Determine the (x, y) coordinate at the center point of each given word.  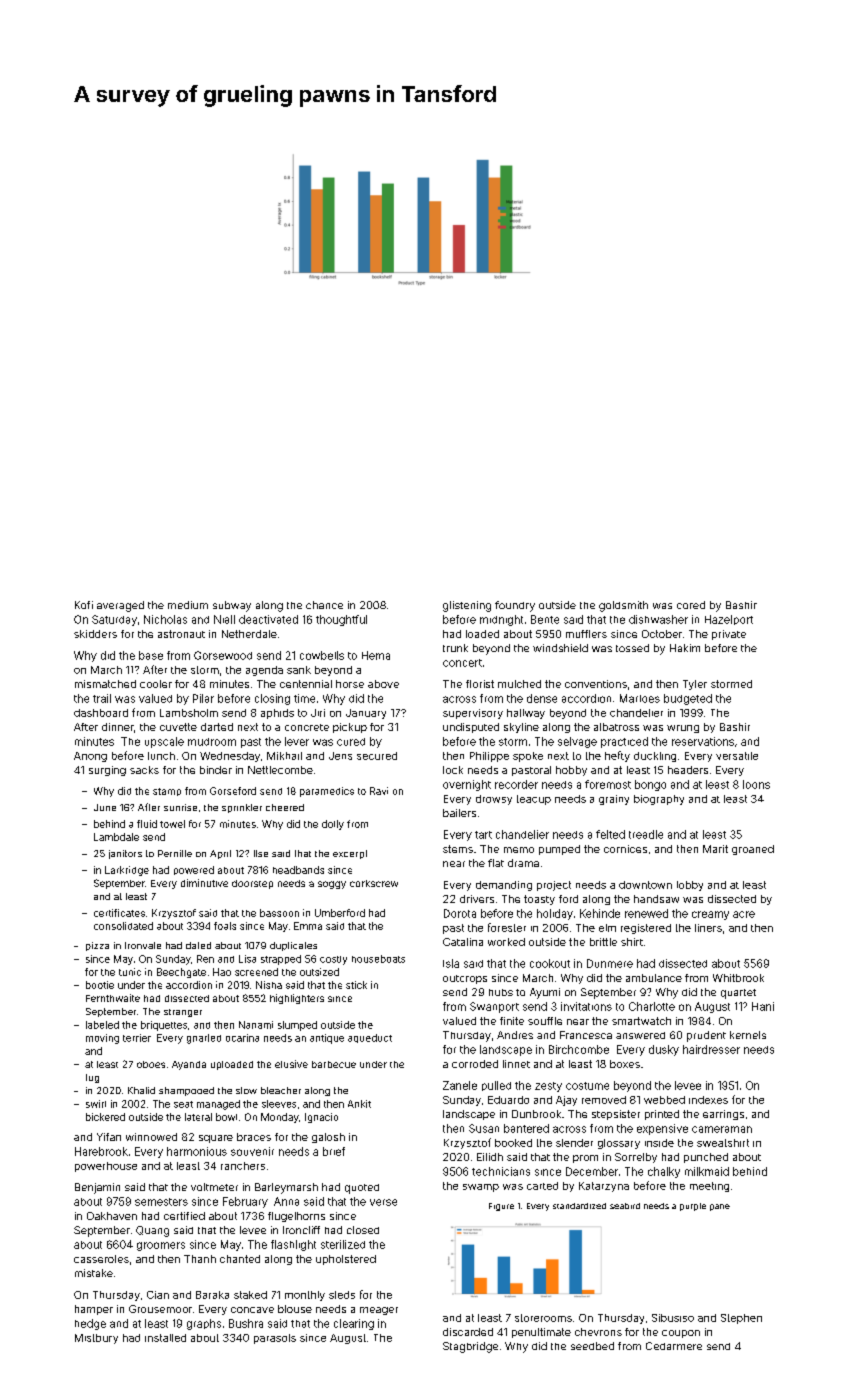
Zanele (460, 1085)
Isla (451, 963)
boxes (625, 1064)
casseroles (101, 1259)
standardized (579, 1206)
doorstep (252, 884)
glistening (467, 606)
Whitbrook (738, 978)
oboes (151, 1064)
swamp (481, 1188)
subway (232, 606)
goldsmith (623, 606)
